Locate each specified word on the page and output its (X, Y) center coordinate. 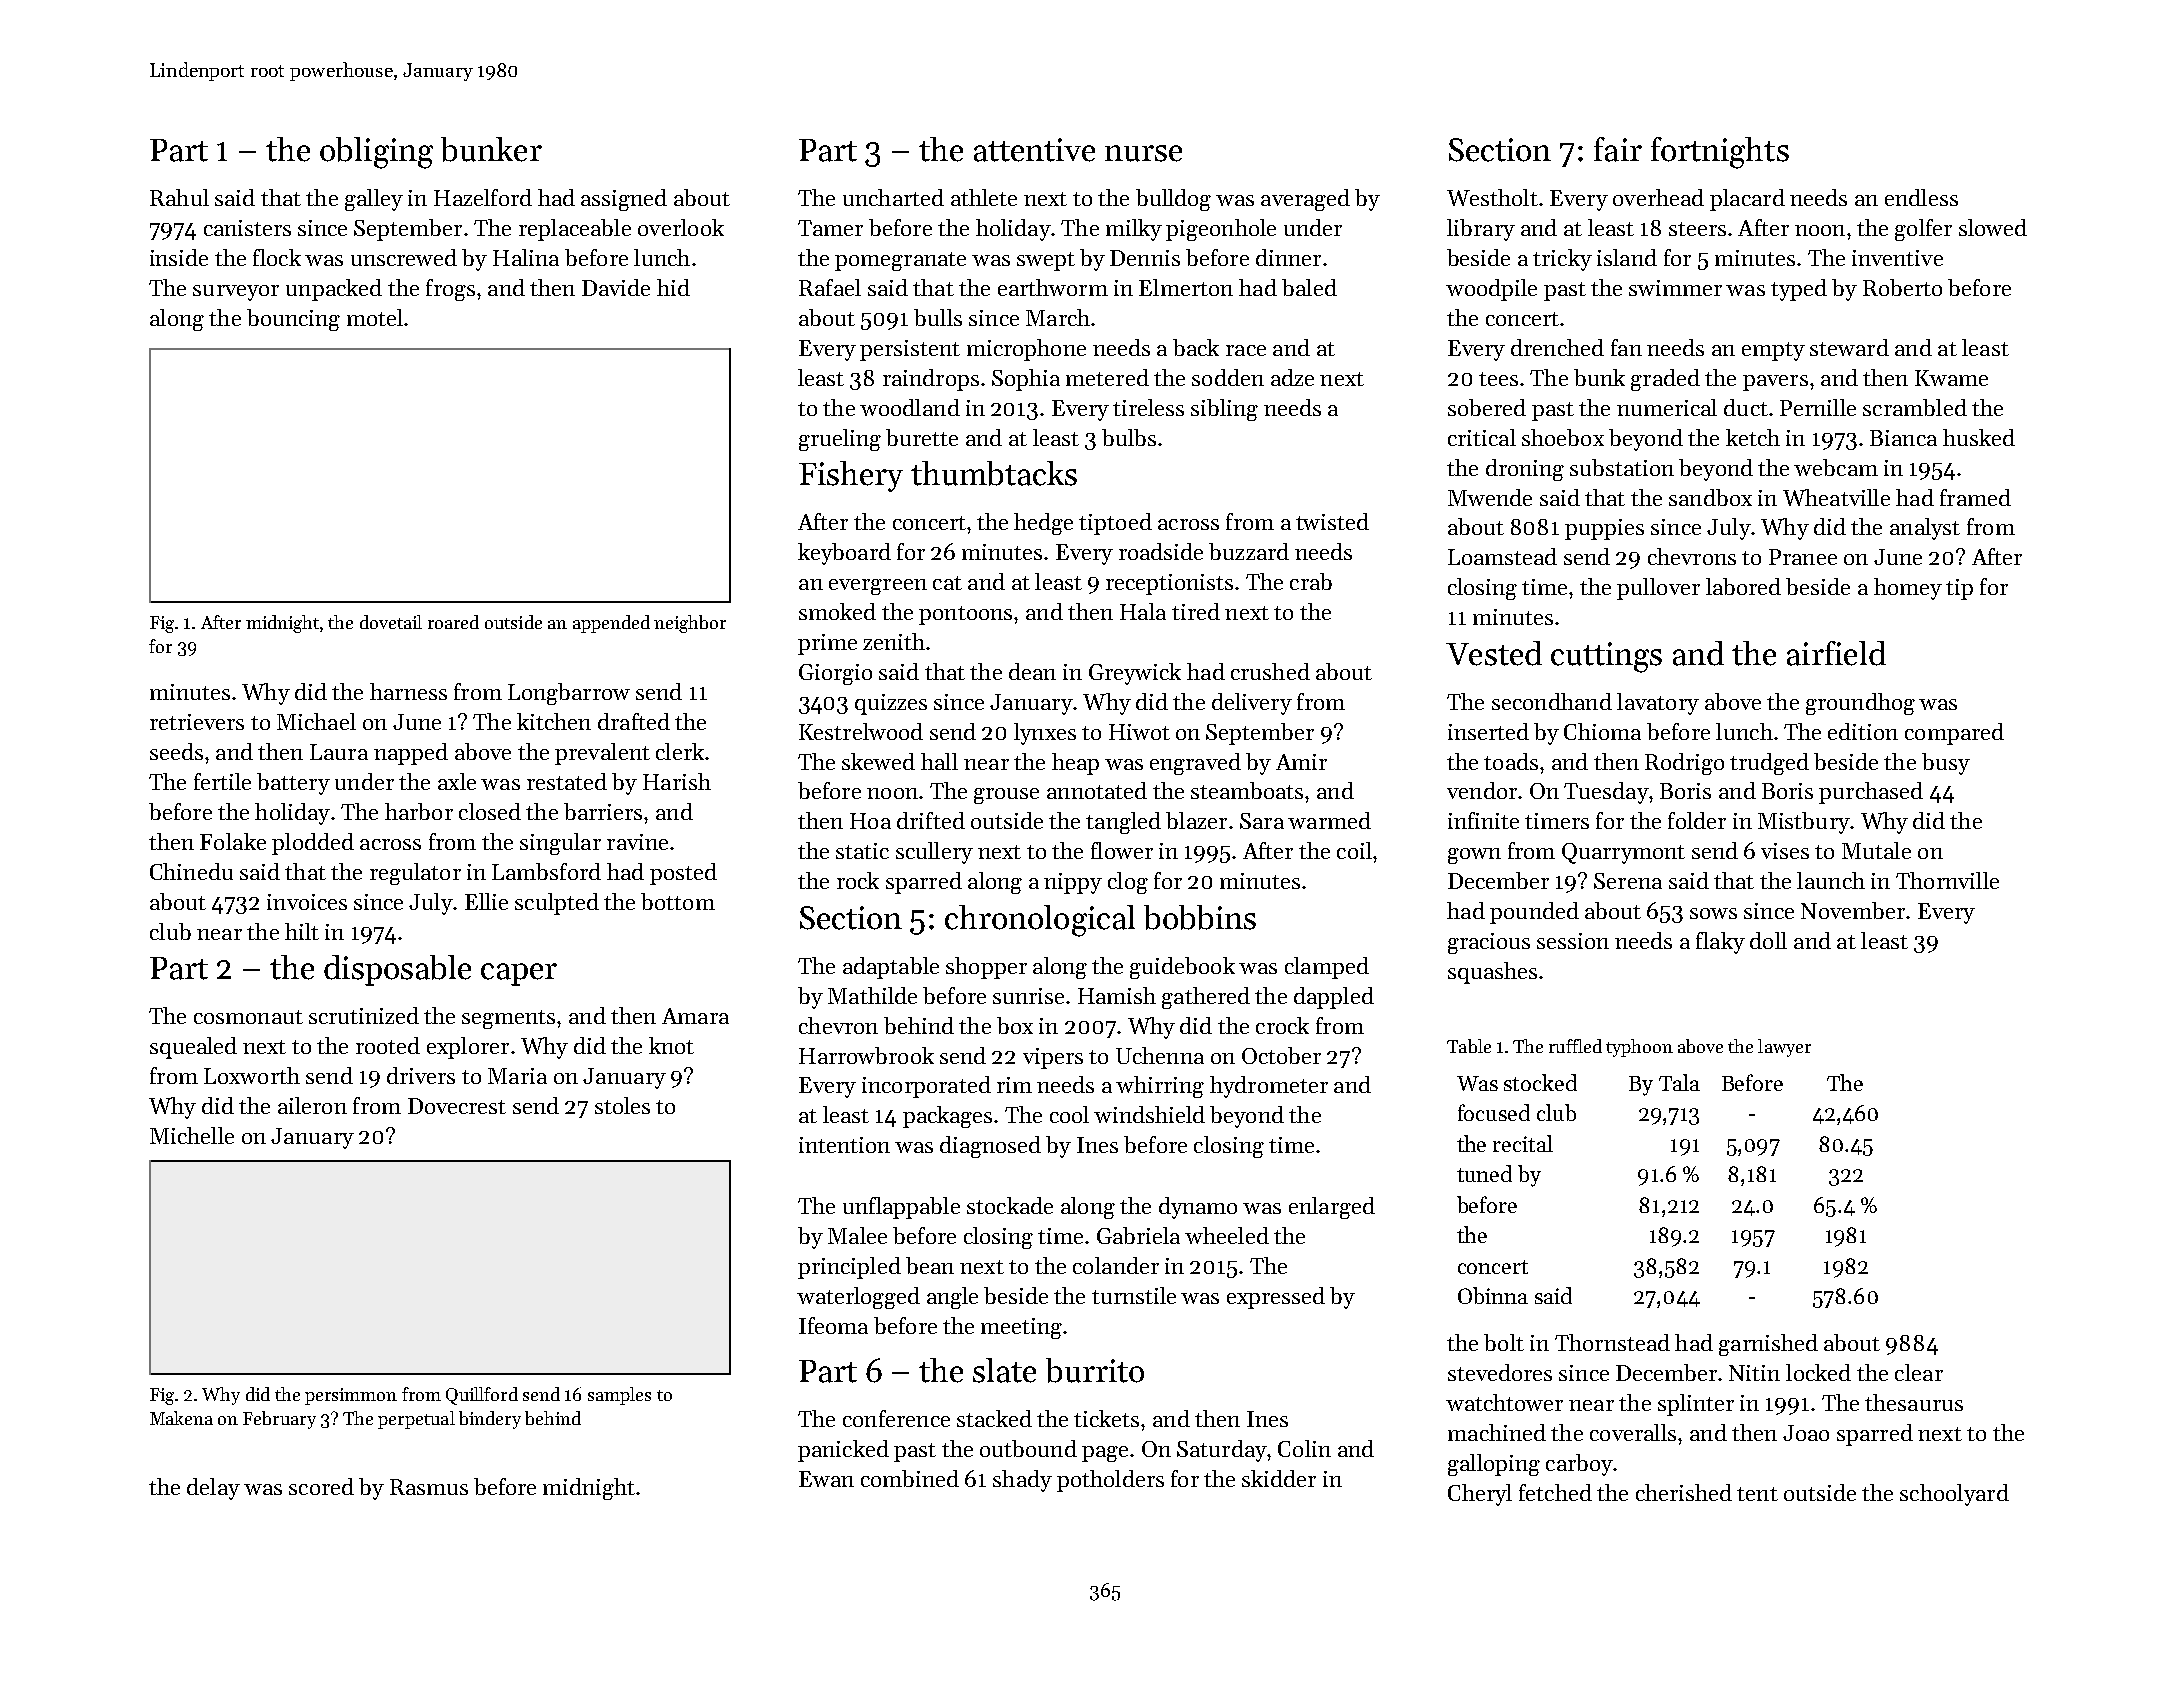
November (1853, 910)
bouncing (293, 320)
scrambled (1915, 407)
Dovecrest (457, 1106)
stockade (1010, 1205)
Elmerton (1186, 287)
